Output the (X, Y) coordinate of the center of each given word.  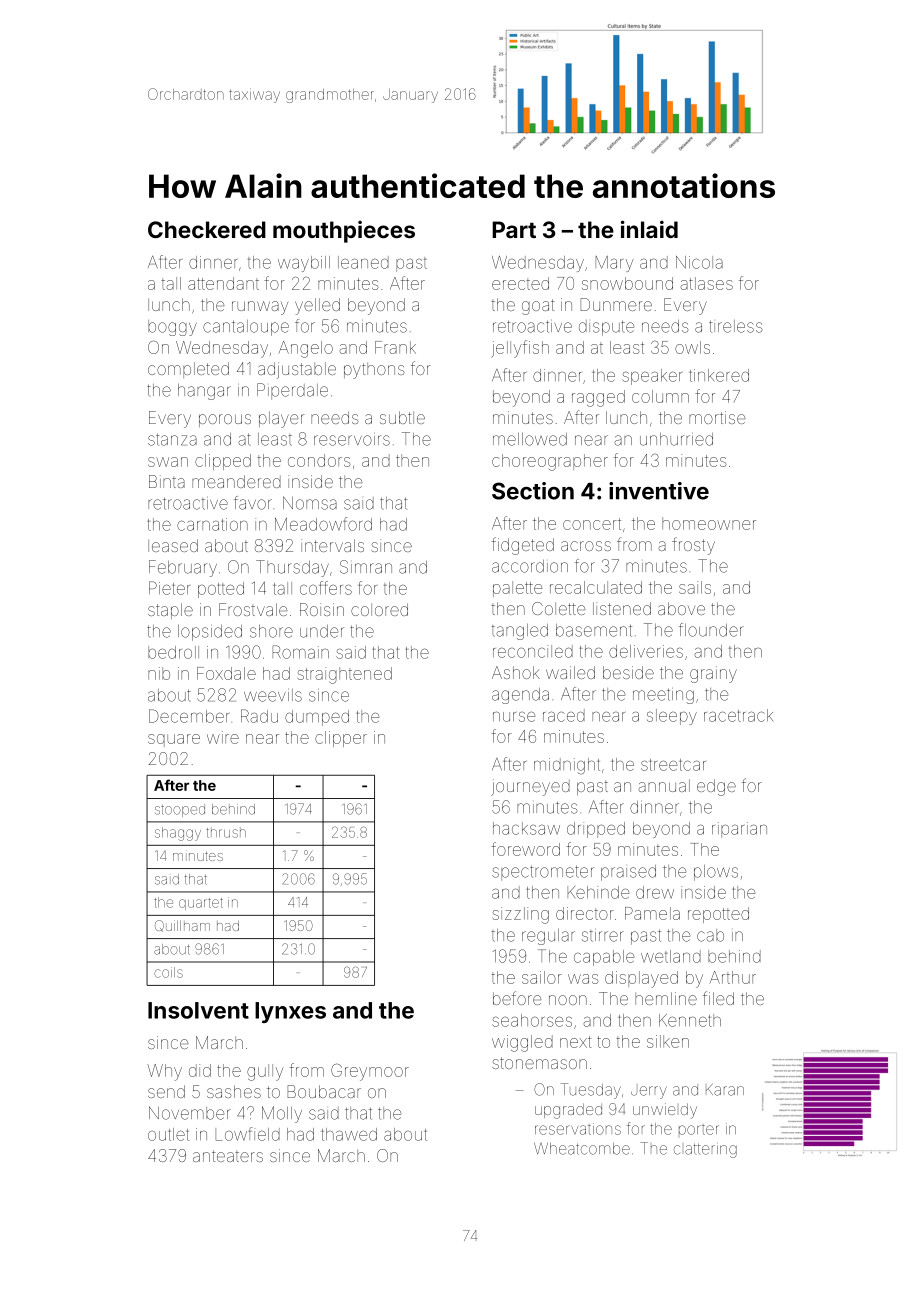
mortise (717, 417)
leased (173, 545)
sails (695, 587)
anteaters (228, 1156)
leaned (363, 262)
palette (518, 589)
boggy (172, 328)
